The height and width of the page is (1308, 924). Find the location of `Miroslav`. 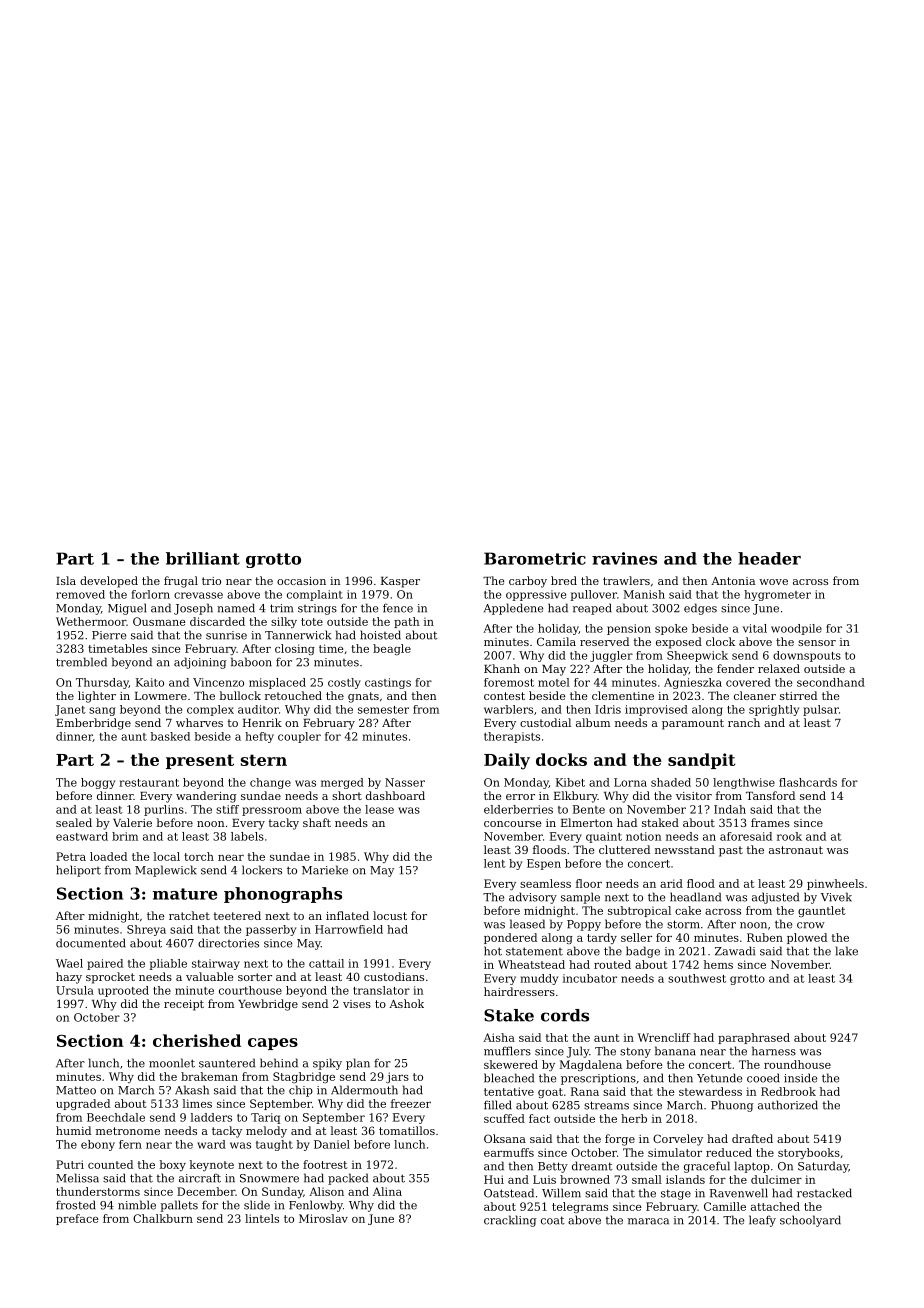

Miroslav is located at coordinates (323, 1218).
